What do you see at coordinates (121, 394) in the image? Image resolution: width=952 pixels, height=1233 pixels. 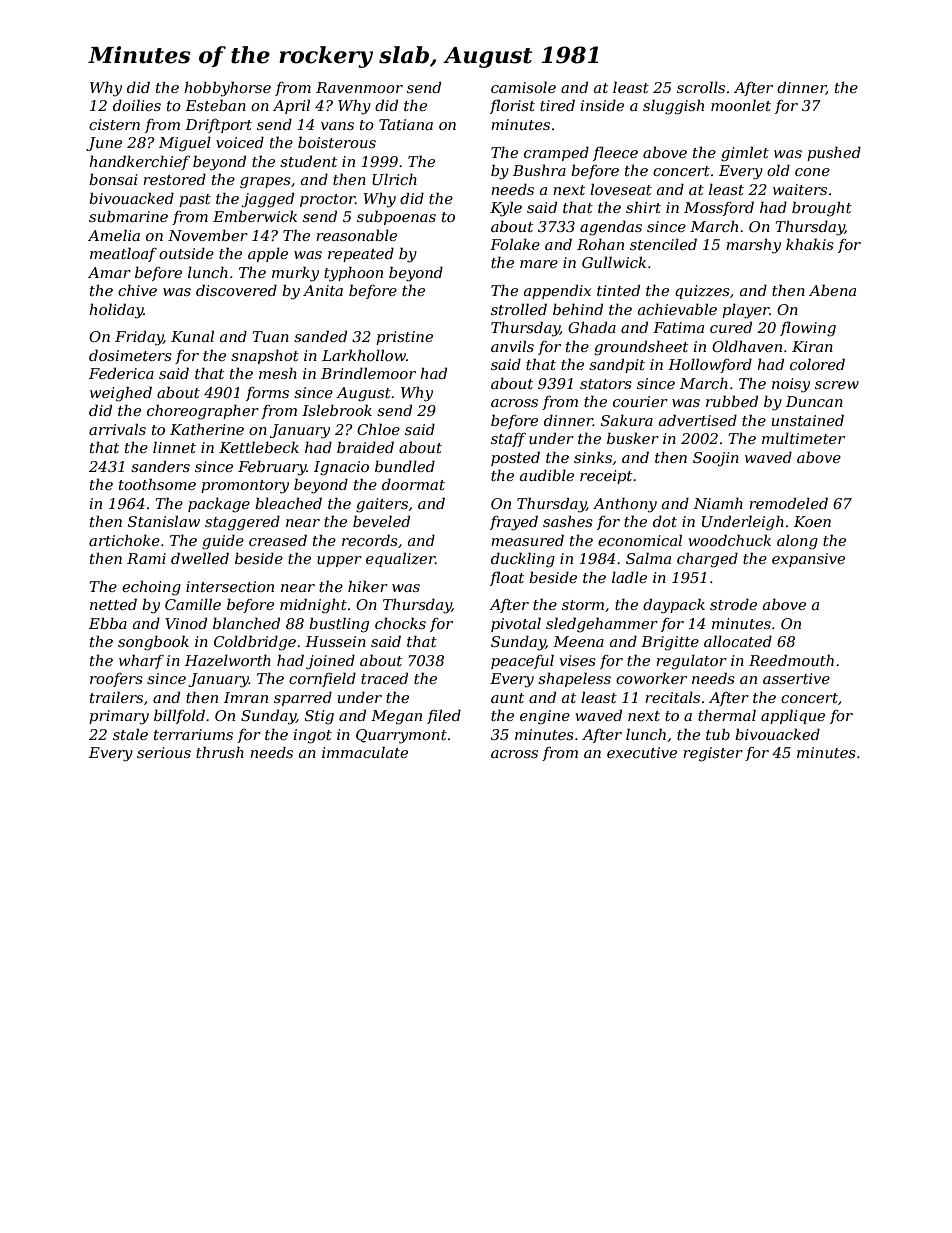 I see `weighed` at bounding box center [121, 394].
